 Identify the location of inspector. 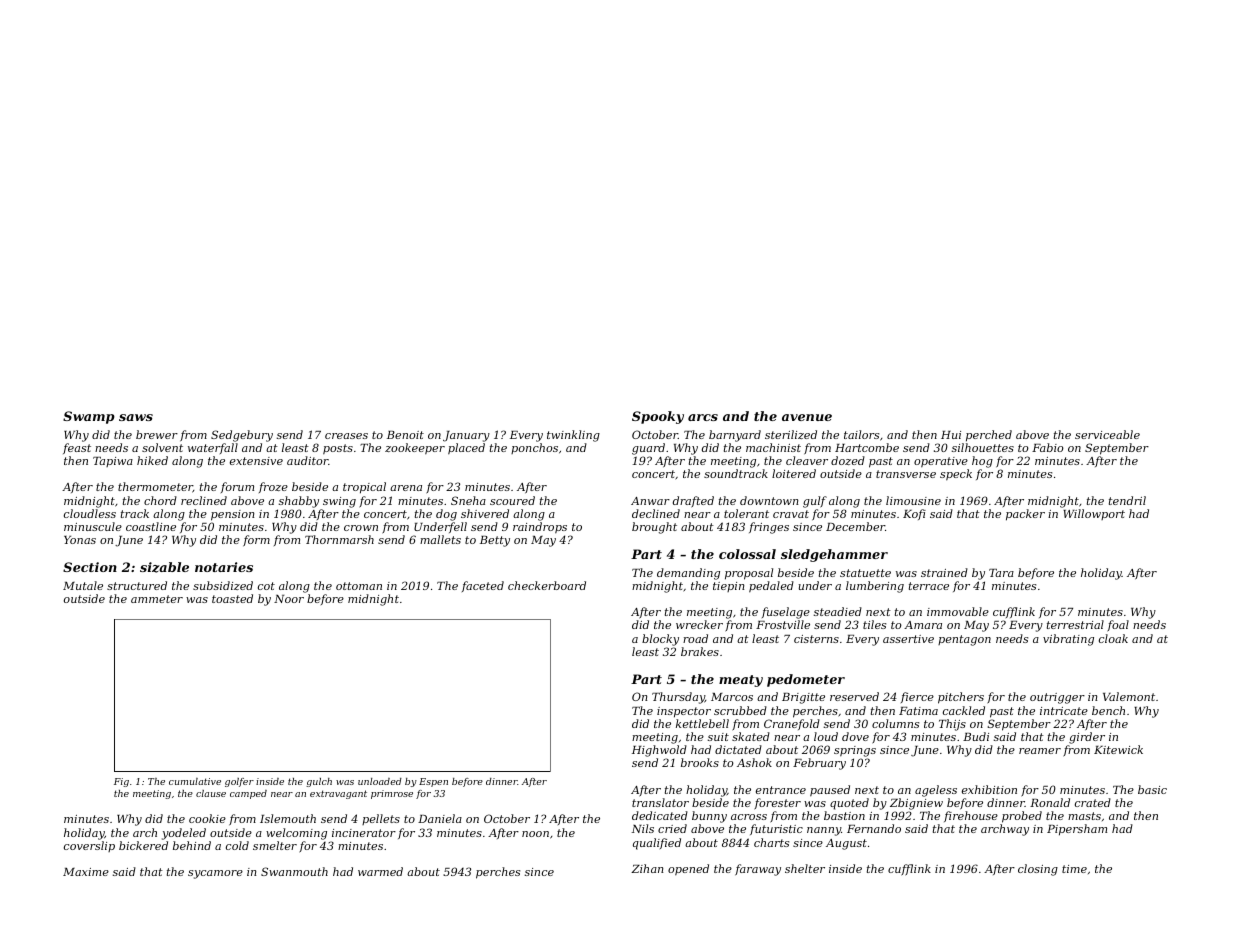
(684, 712).
